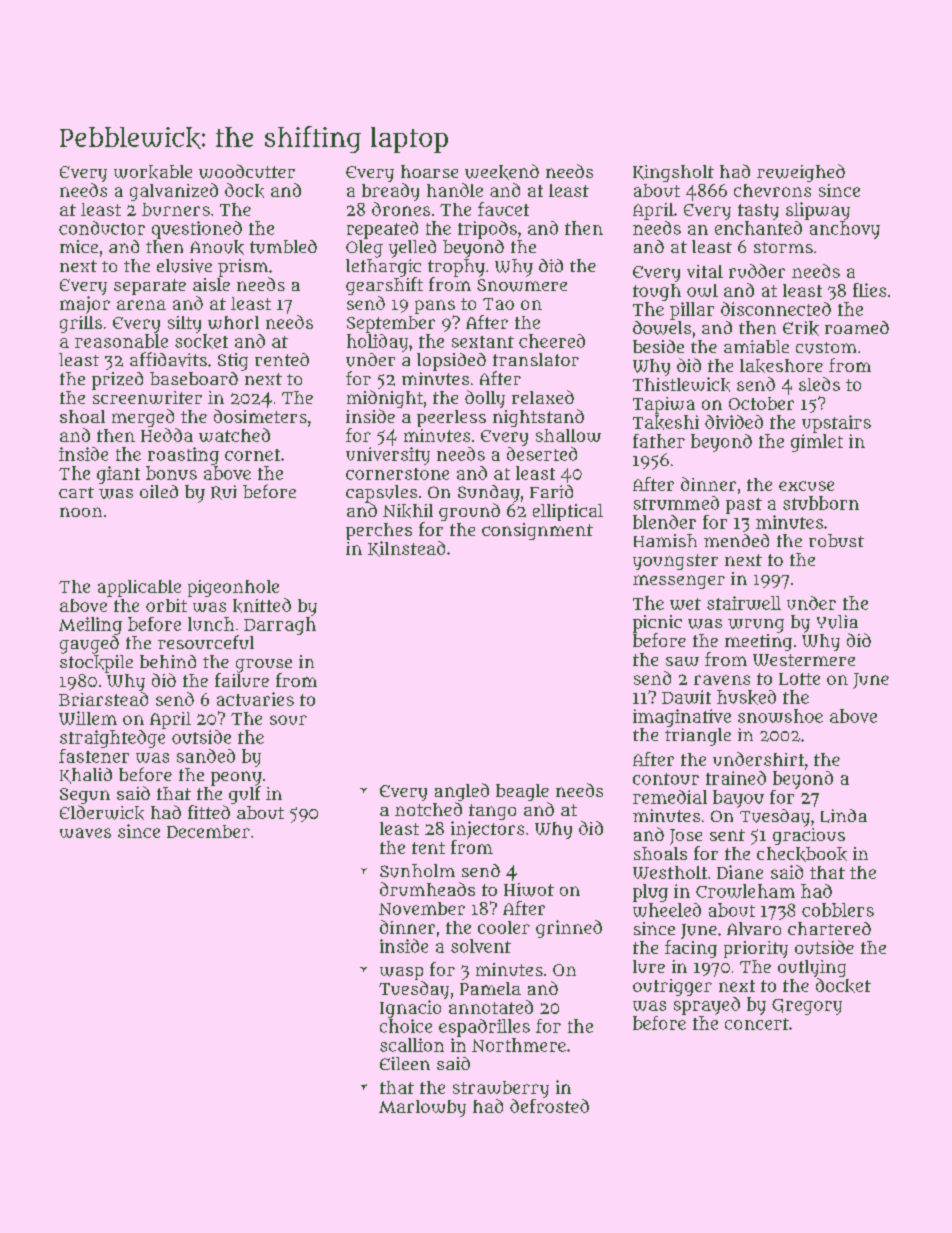 Image resolution: width=952 pixels, height=1233 pixels. What do you see at coordinates (85, 833) in the screenshot?
I see `waves` at bounding box center [85, 833].
